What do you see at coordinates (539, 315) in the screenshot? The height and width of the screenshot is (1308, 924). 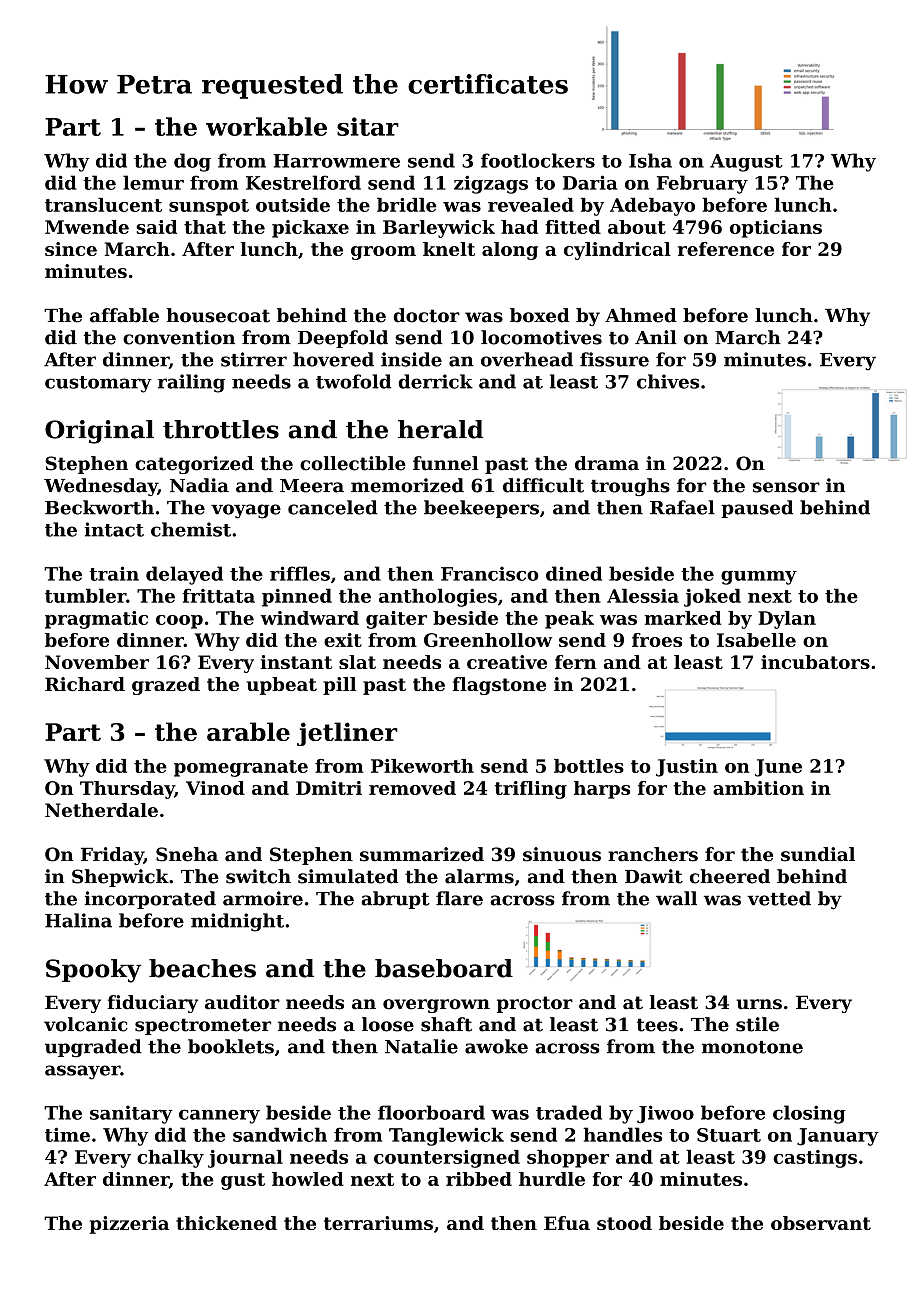 I see `boxed` at bounding box center [539, 315].
